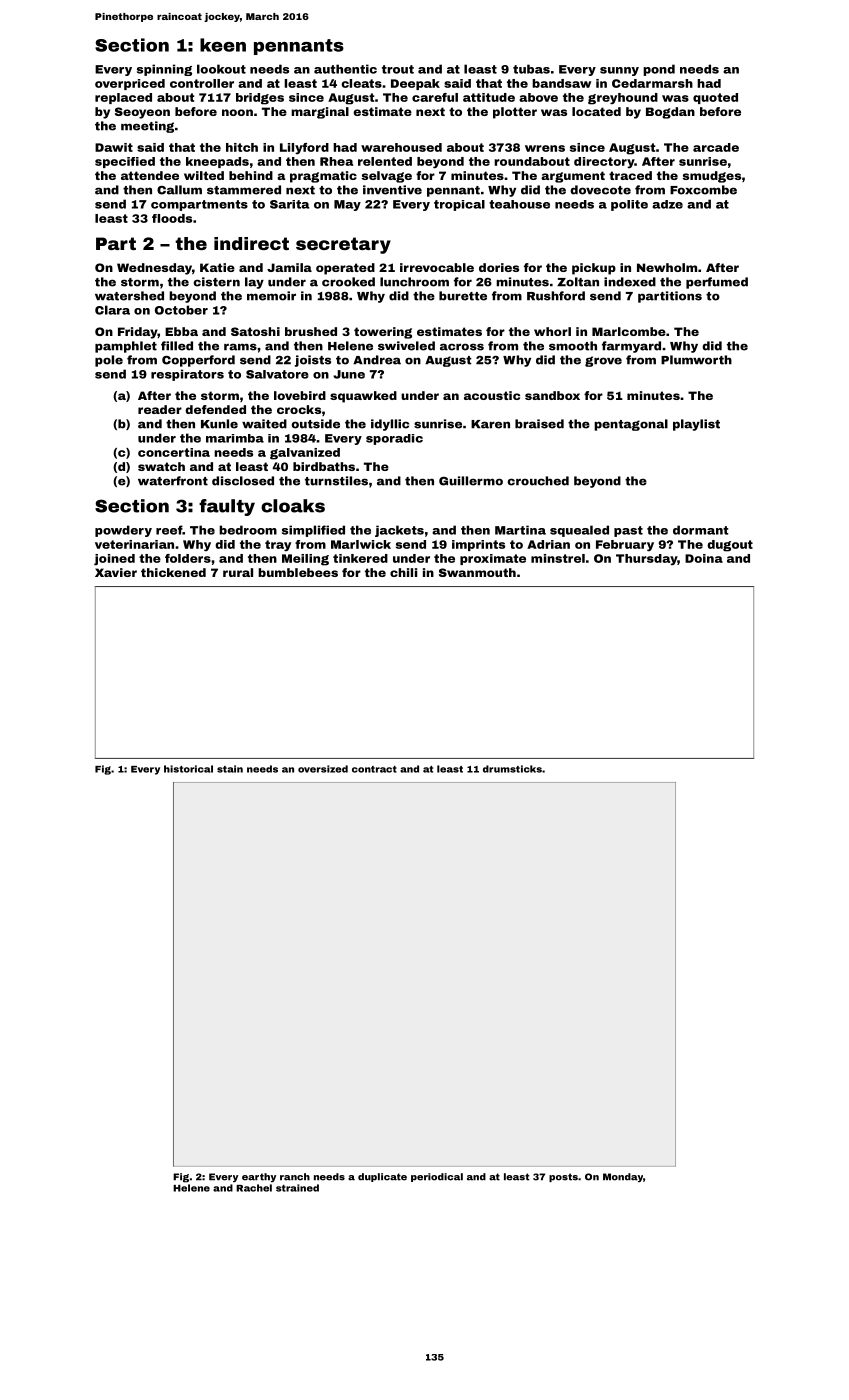  I want to click on drumsticks, so click(512, 769).
